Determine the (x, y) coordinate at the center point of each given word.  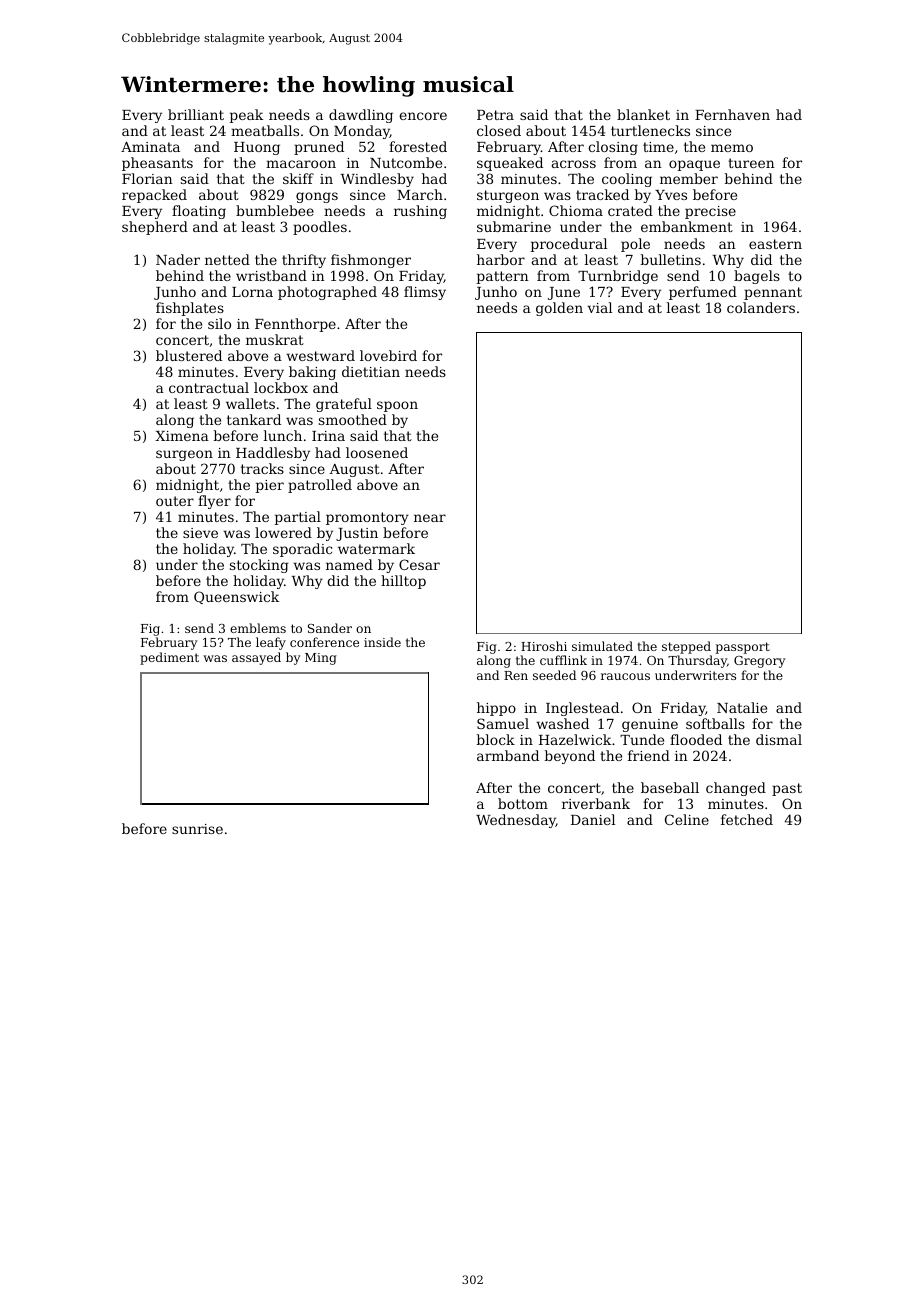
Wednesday (516, 821)
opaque (694, 165)
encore (423, 116)
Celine (687, 819)
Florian (147, 178)
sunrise (197, 829)
